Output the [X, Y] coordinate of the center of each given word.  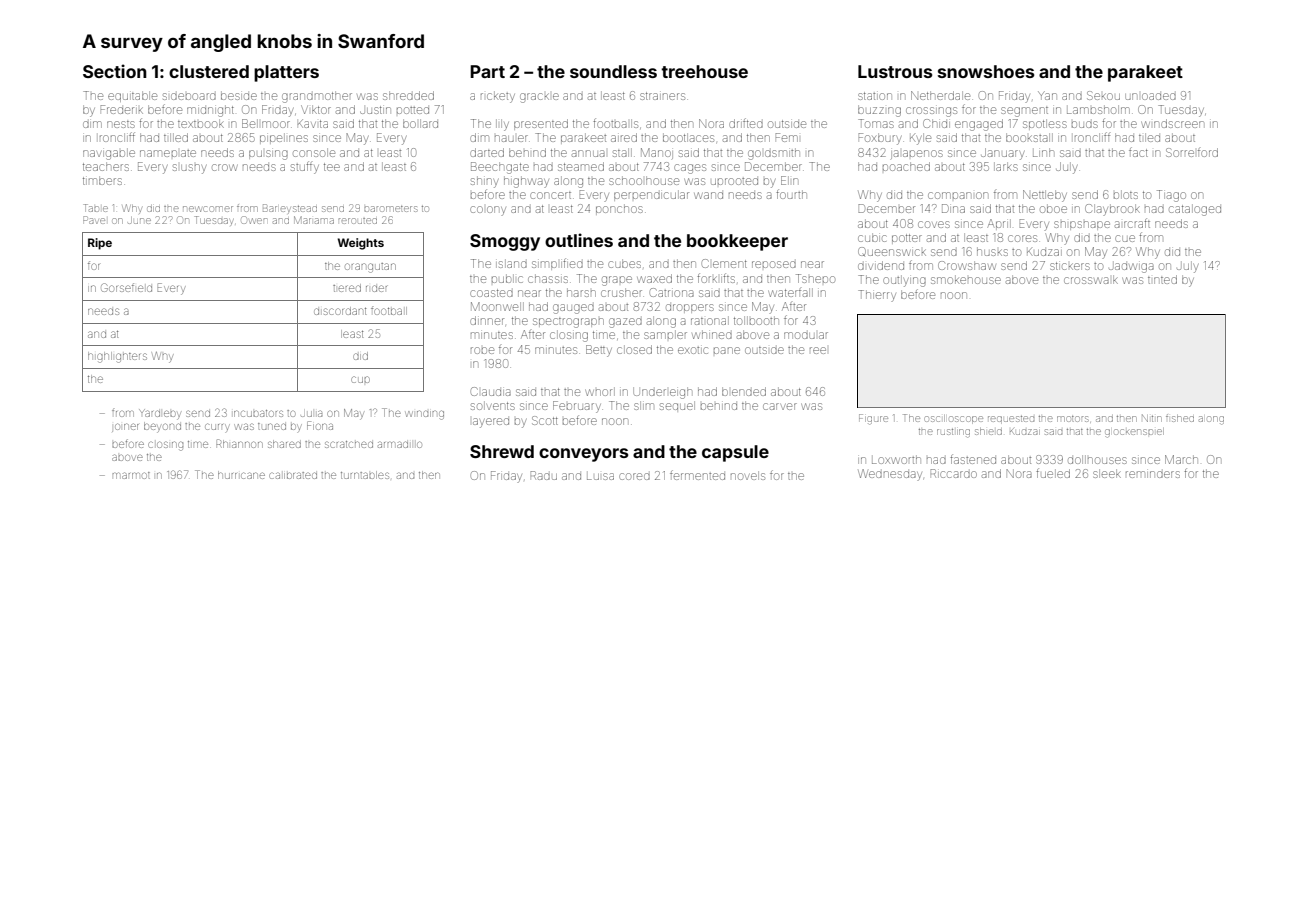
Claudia [491, 391]
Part [487, 71]
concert [550, 195]
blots [1126, 194]
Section [115, 71]
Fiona [320, 425]
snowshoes [986, 71]
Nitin [1152, 418]
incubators [258, 413]
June [139, 220]
